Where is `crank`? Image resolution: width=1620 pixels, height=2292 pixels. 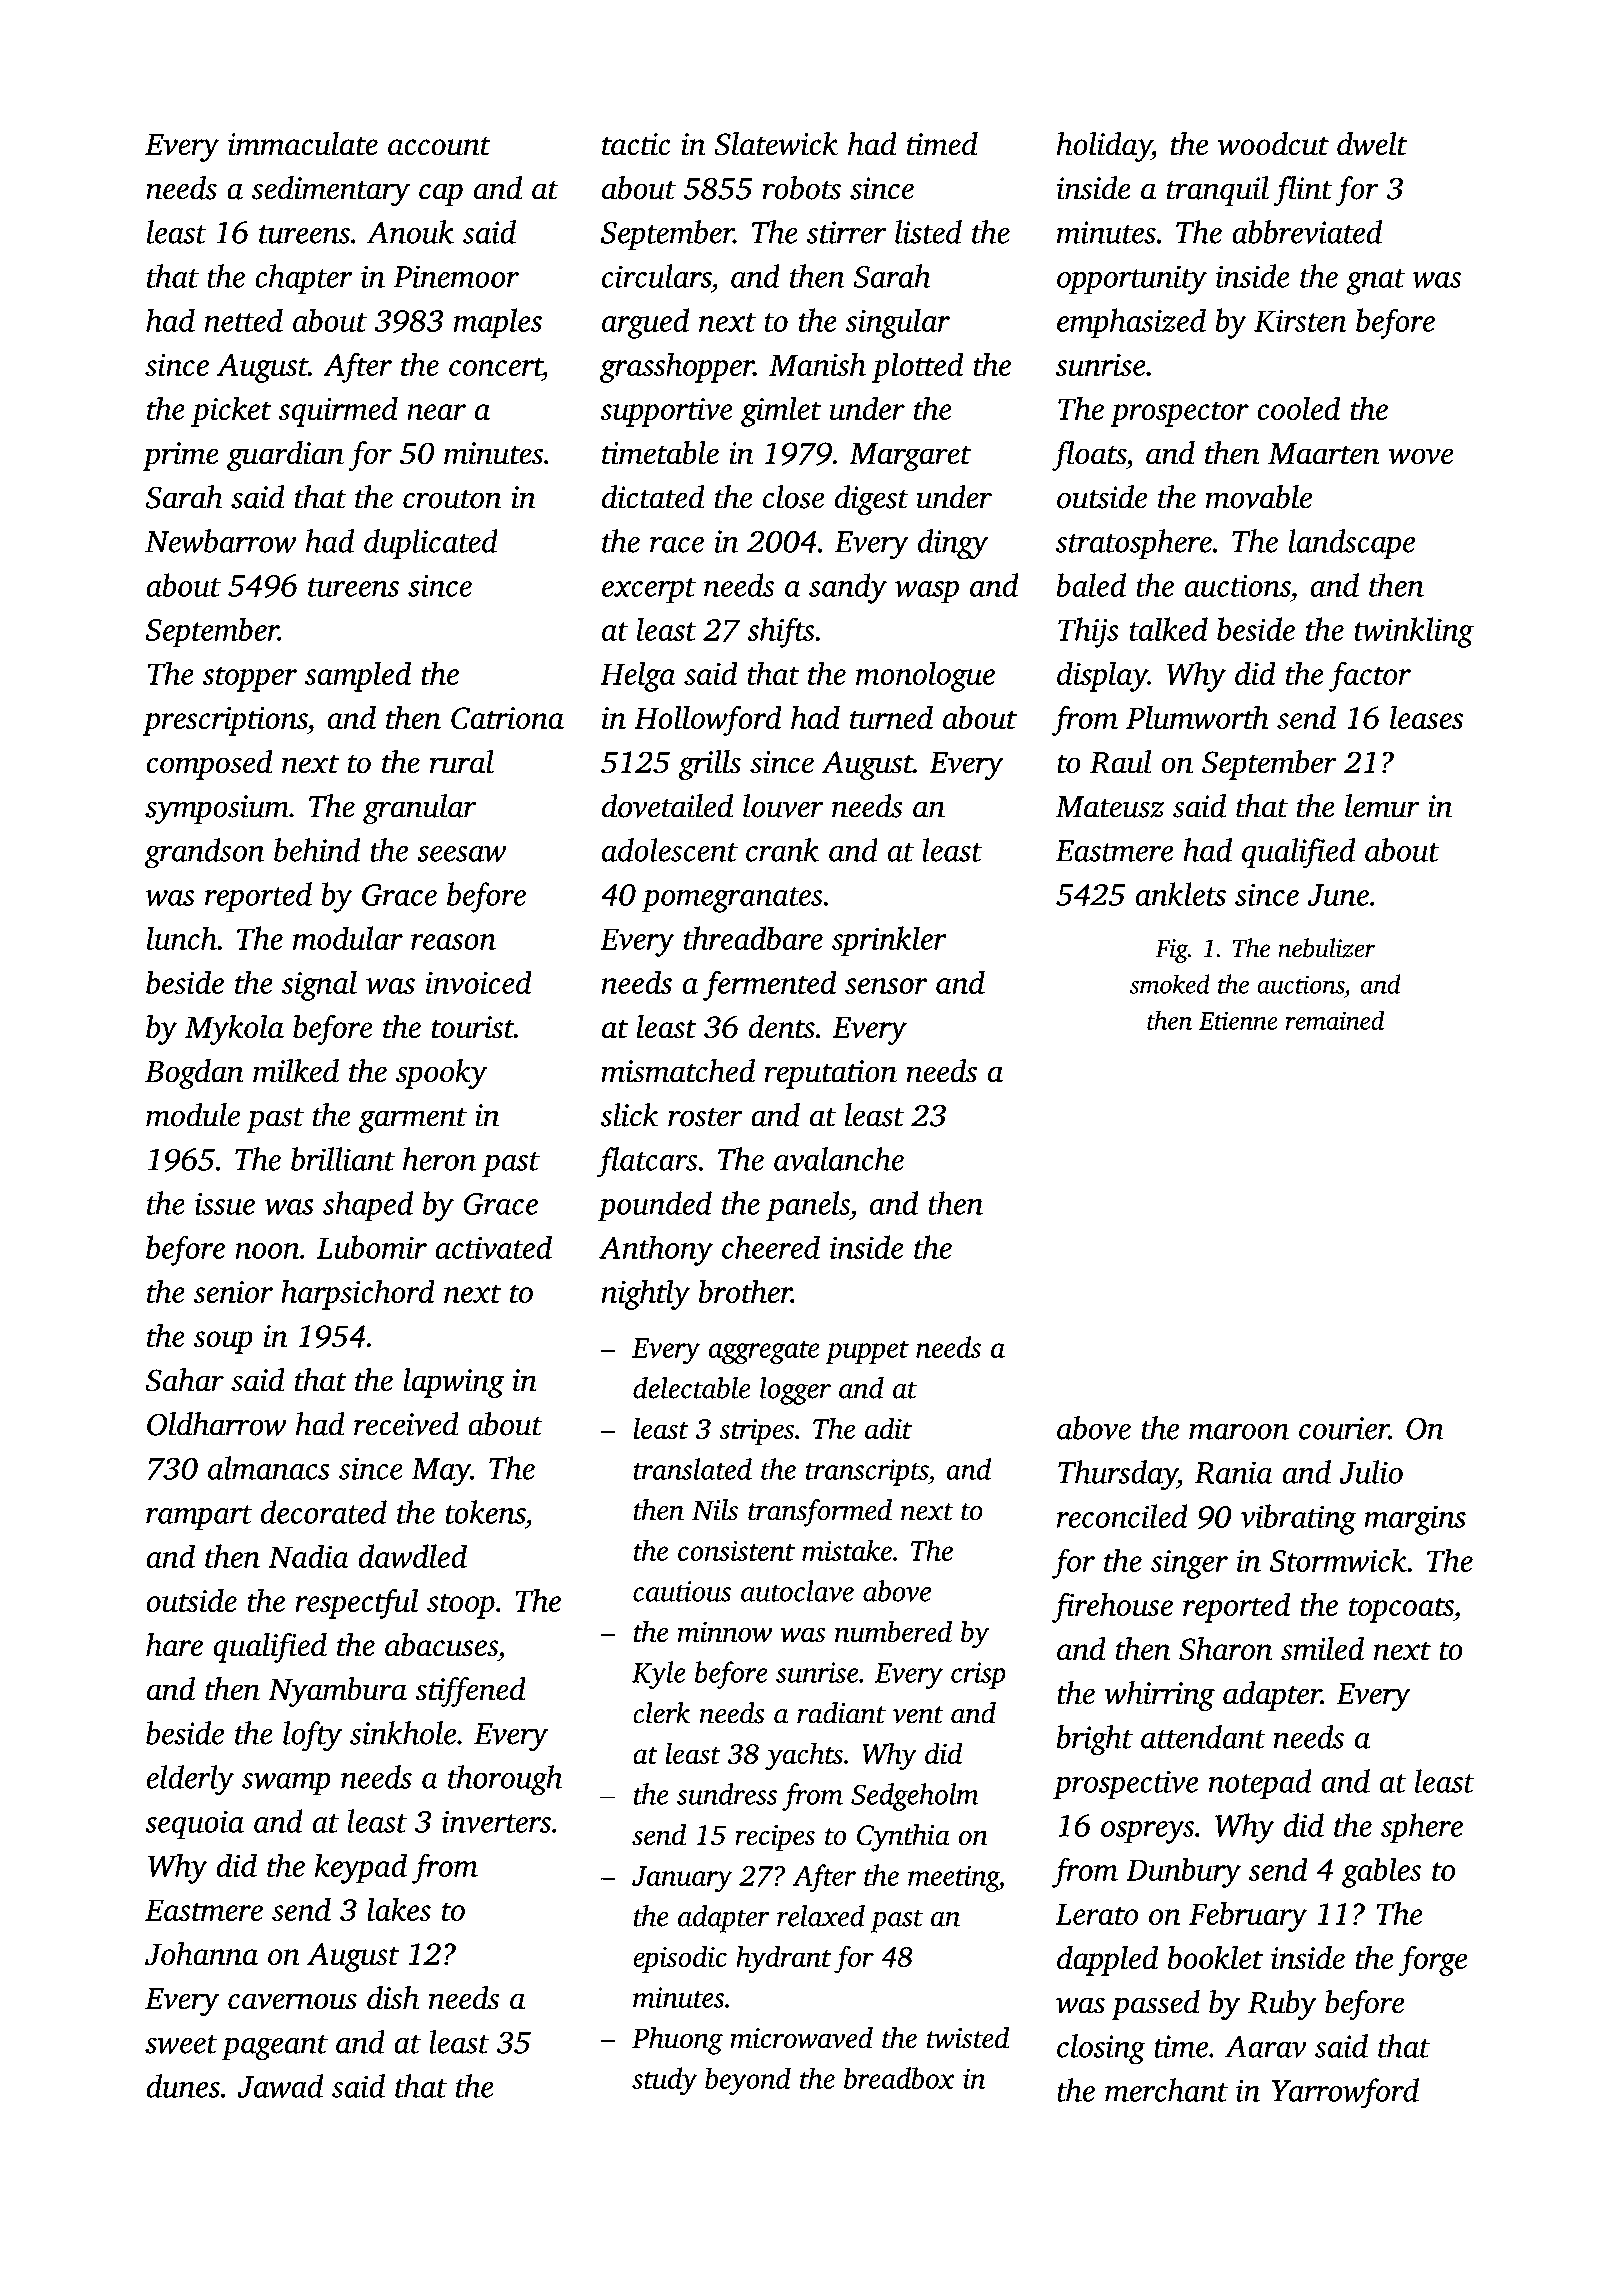
crank is located at coordinates (782, 850).
